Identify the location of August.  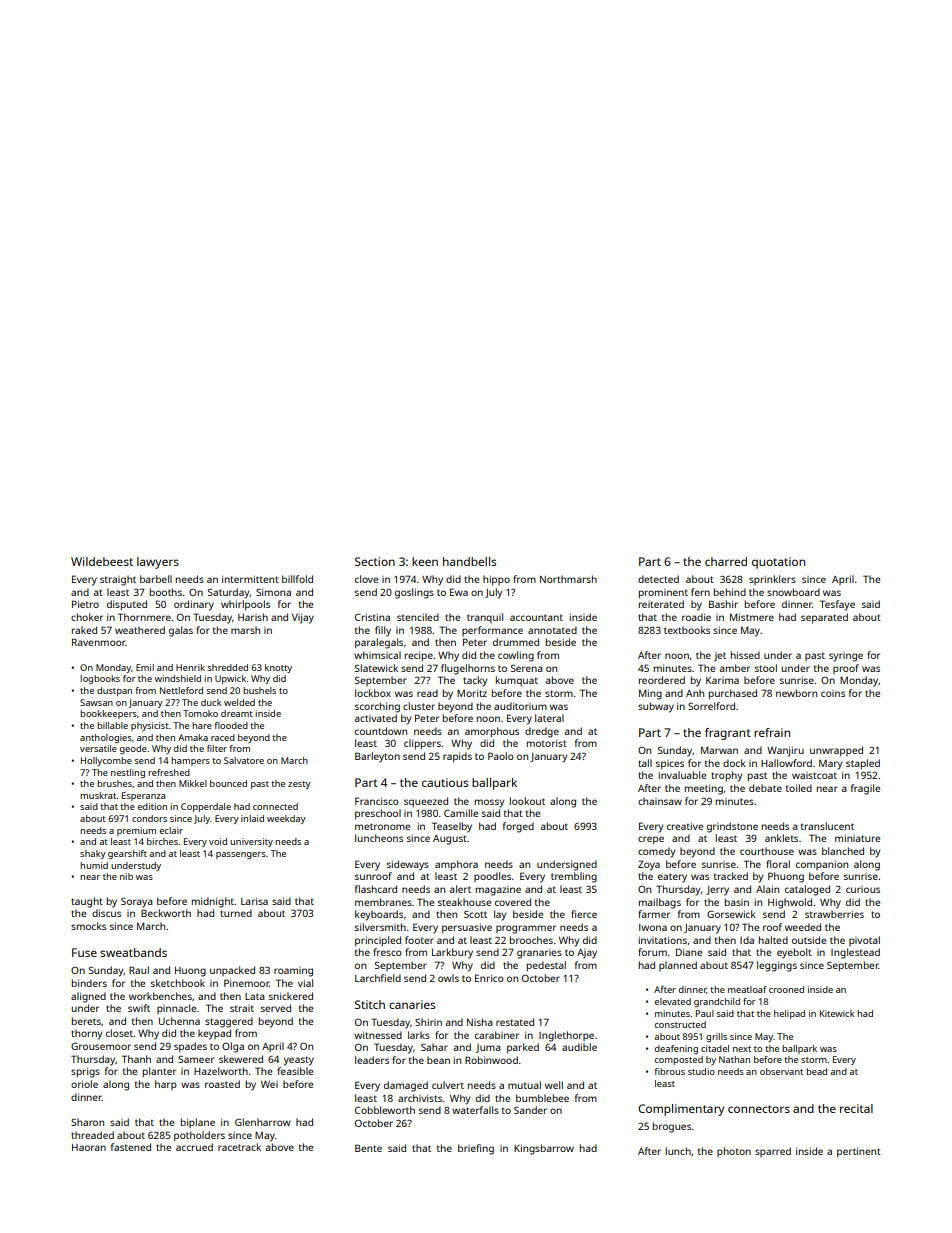
(450, 840).
